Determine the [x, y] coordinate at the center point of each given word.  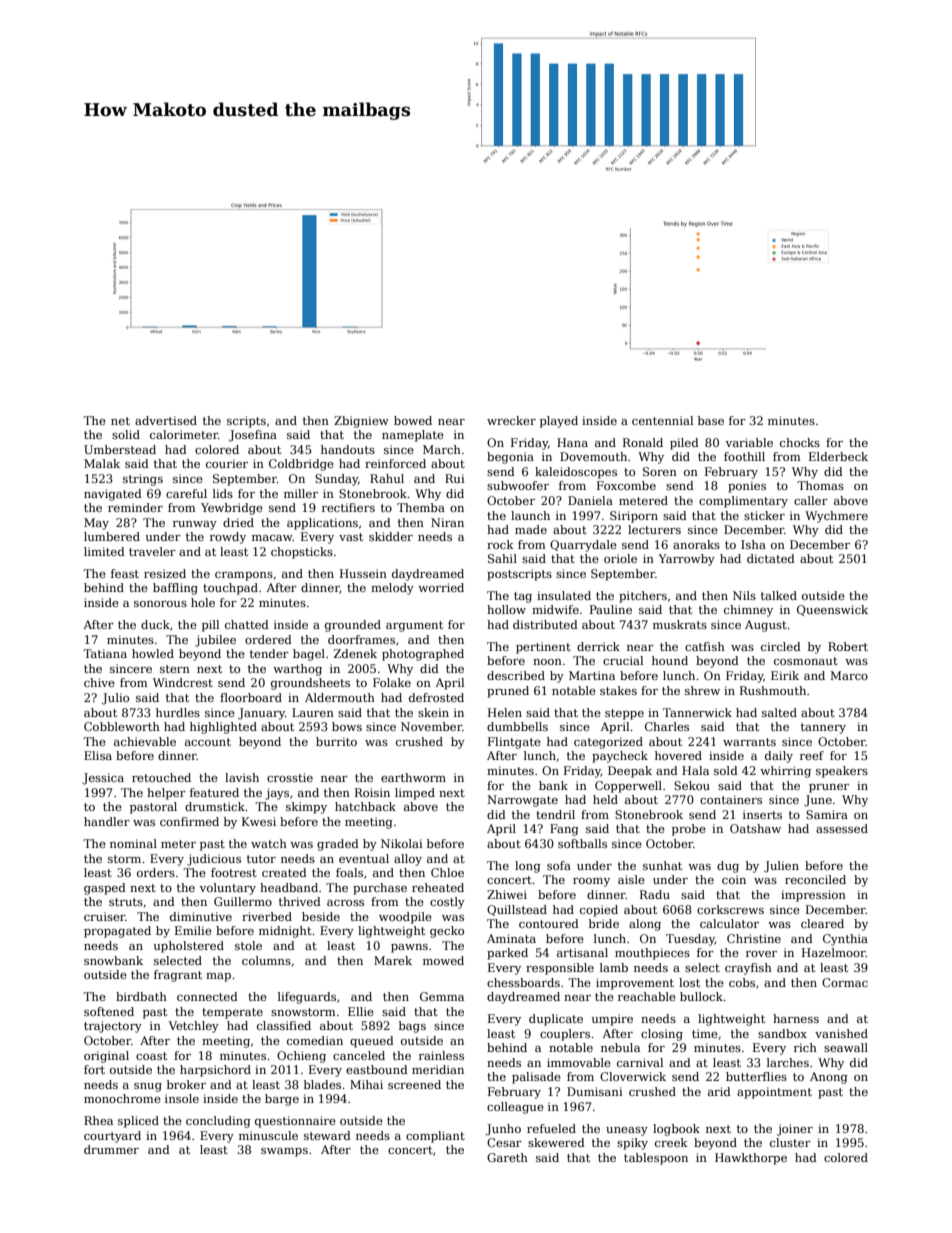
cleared [822, 923]
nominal [133, 843]
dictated [771, 558]
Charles [667, 726]
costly [447, 903]
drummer [111, 1149]
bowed [413, 420]
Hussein [363, 573]
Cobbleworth [122, 726]
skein [433, 712]
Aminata [511, 938]
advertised [166, 420]
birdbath [141, 996]
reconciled [815, 879]
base [711, 420]
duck [155, 624]
